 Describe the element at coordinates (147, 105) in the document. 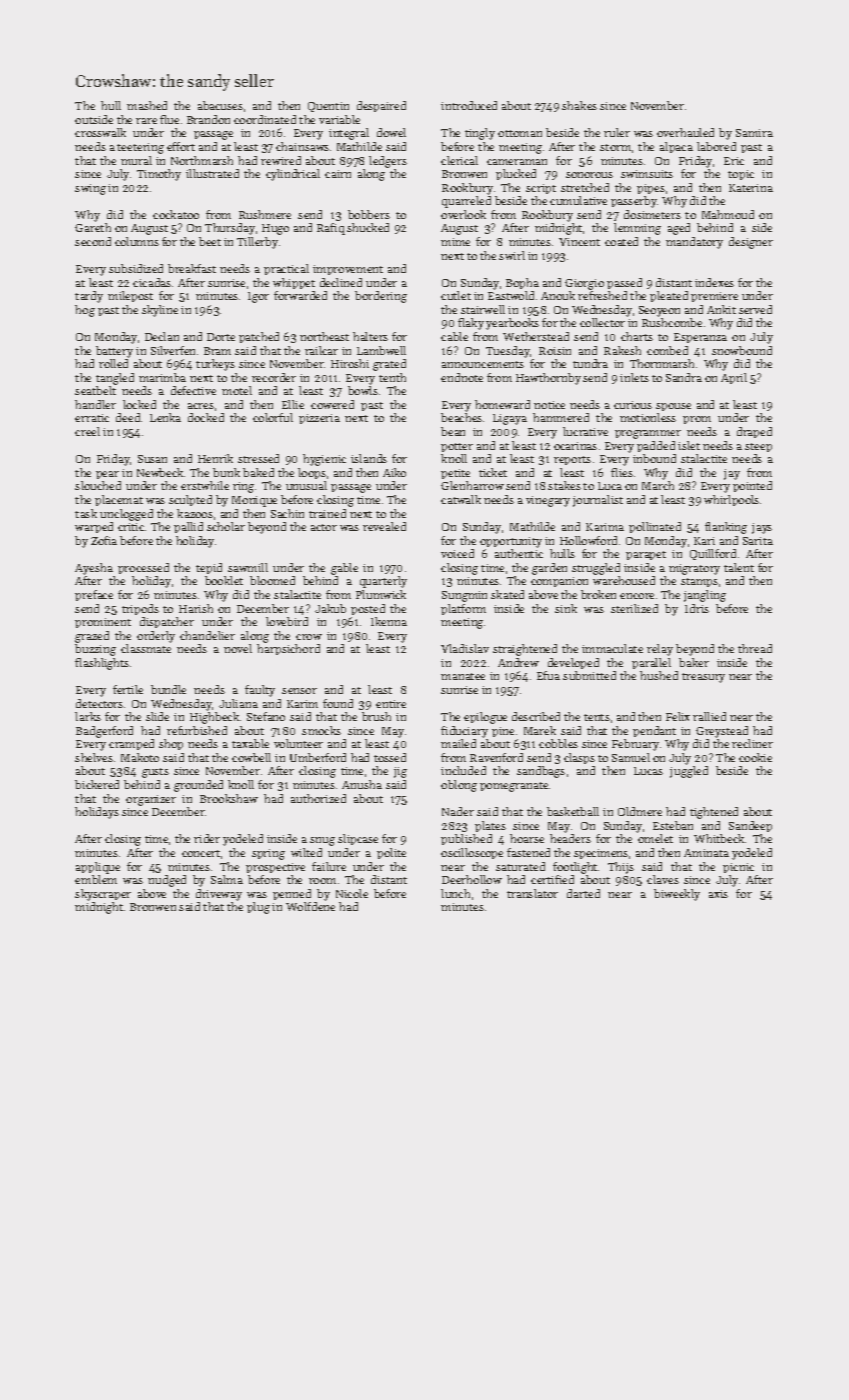

I see `mashed` at that location.
